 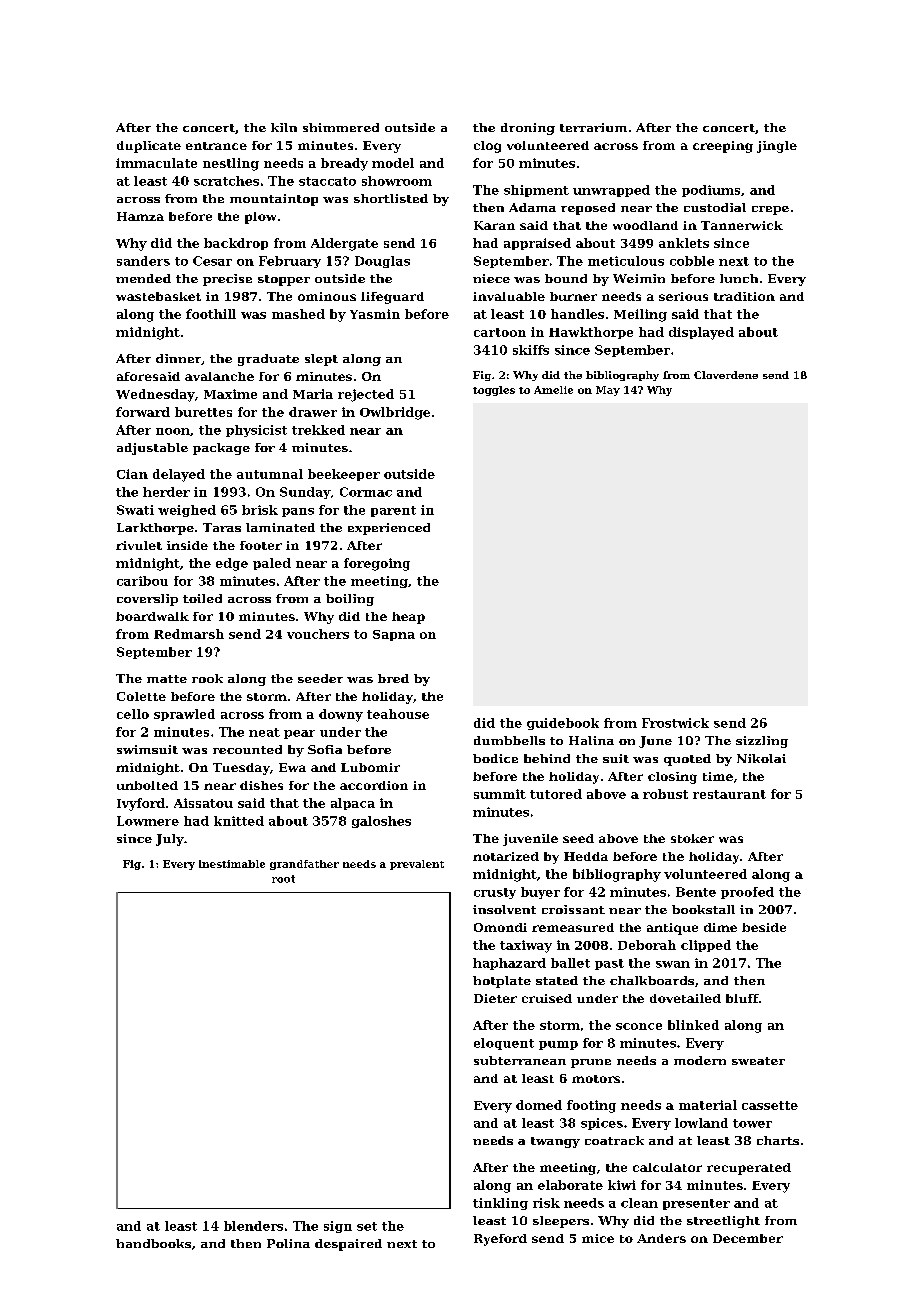 What do you see at coordinates (762, 742) in the screenshot?
I see `sizzling` at bounding box center [762, 742].
